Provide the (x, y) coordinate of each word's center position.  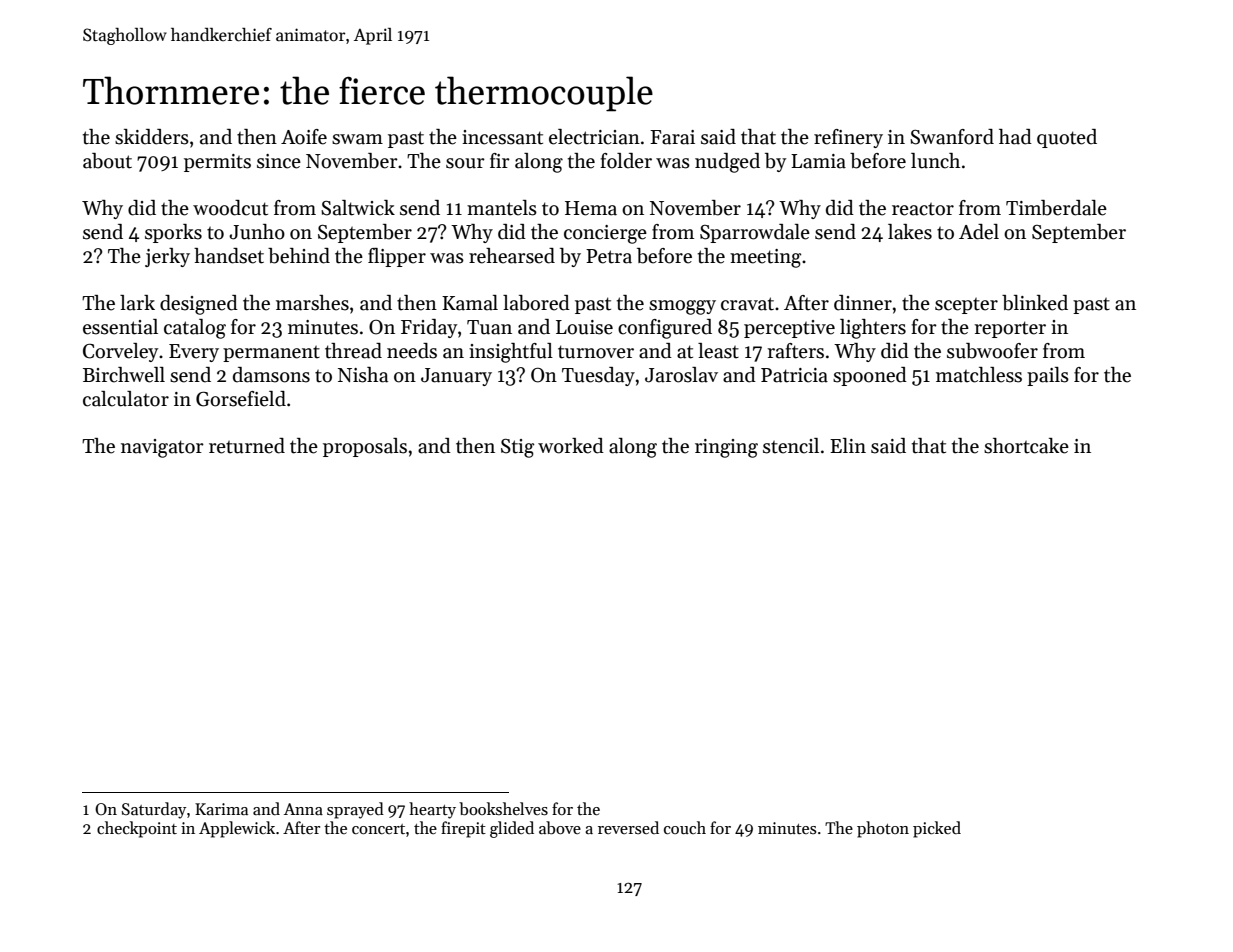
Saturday (154, 810)
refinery (848, 138)
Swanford (952, 137)
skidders (152, 137)
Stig (517, 448)
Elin (848, 445)
